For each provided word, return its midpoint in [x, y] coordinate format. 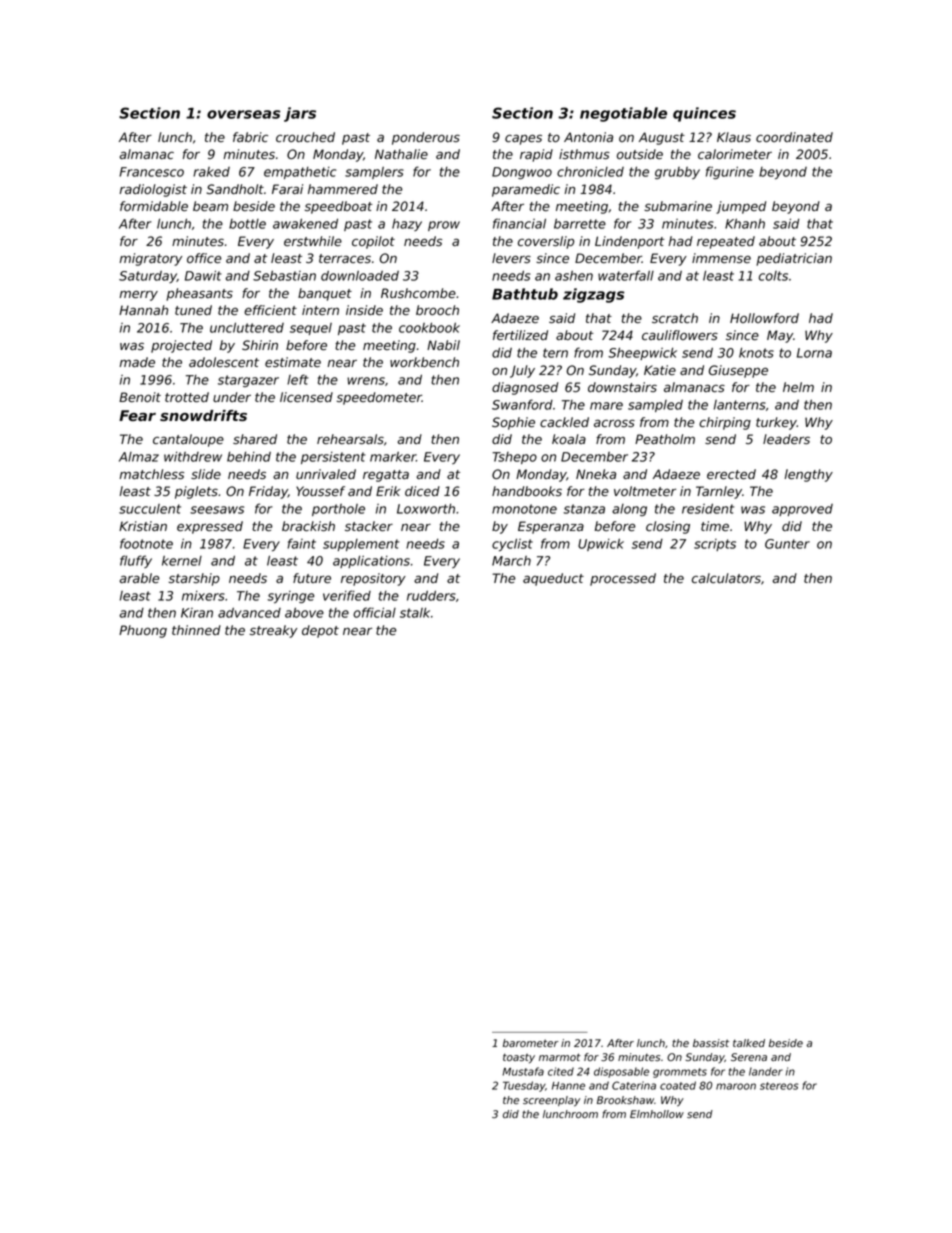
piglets [196, 492]
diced [422, 491]
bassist [711, 1043]
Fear [137, 415]
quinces [704, 114]
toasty [519, 1058]
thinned [196, 630]
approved [802, 510]
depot [320, 631]
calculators [726, 578]
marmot [560, 1057]
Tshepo [514, 458]
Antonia [588, 137]
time [715, 526]
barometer [530, 1043]
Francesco [151, 172]
